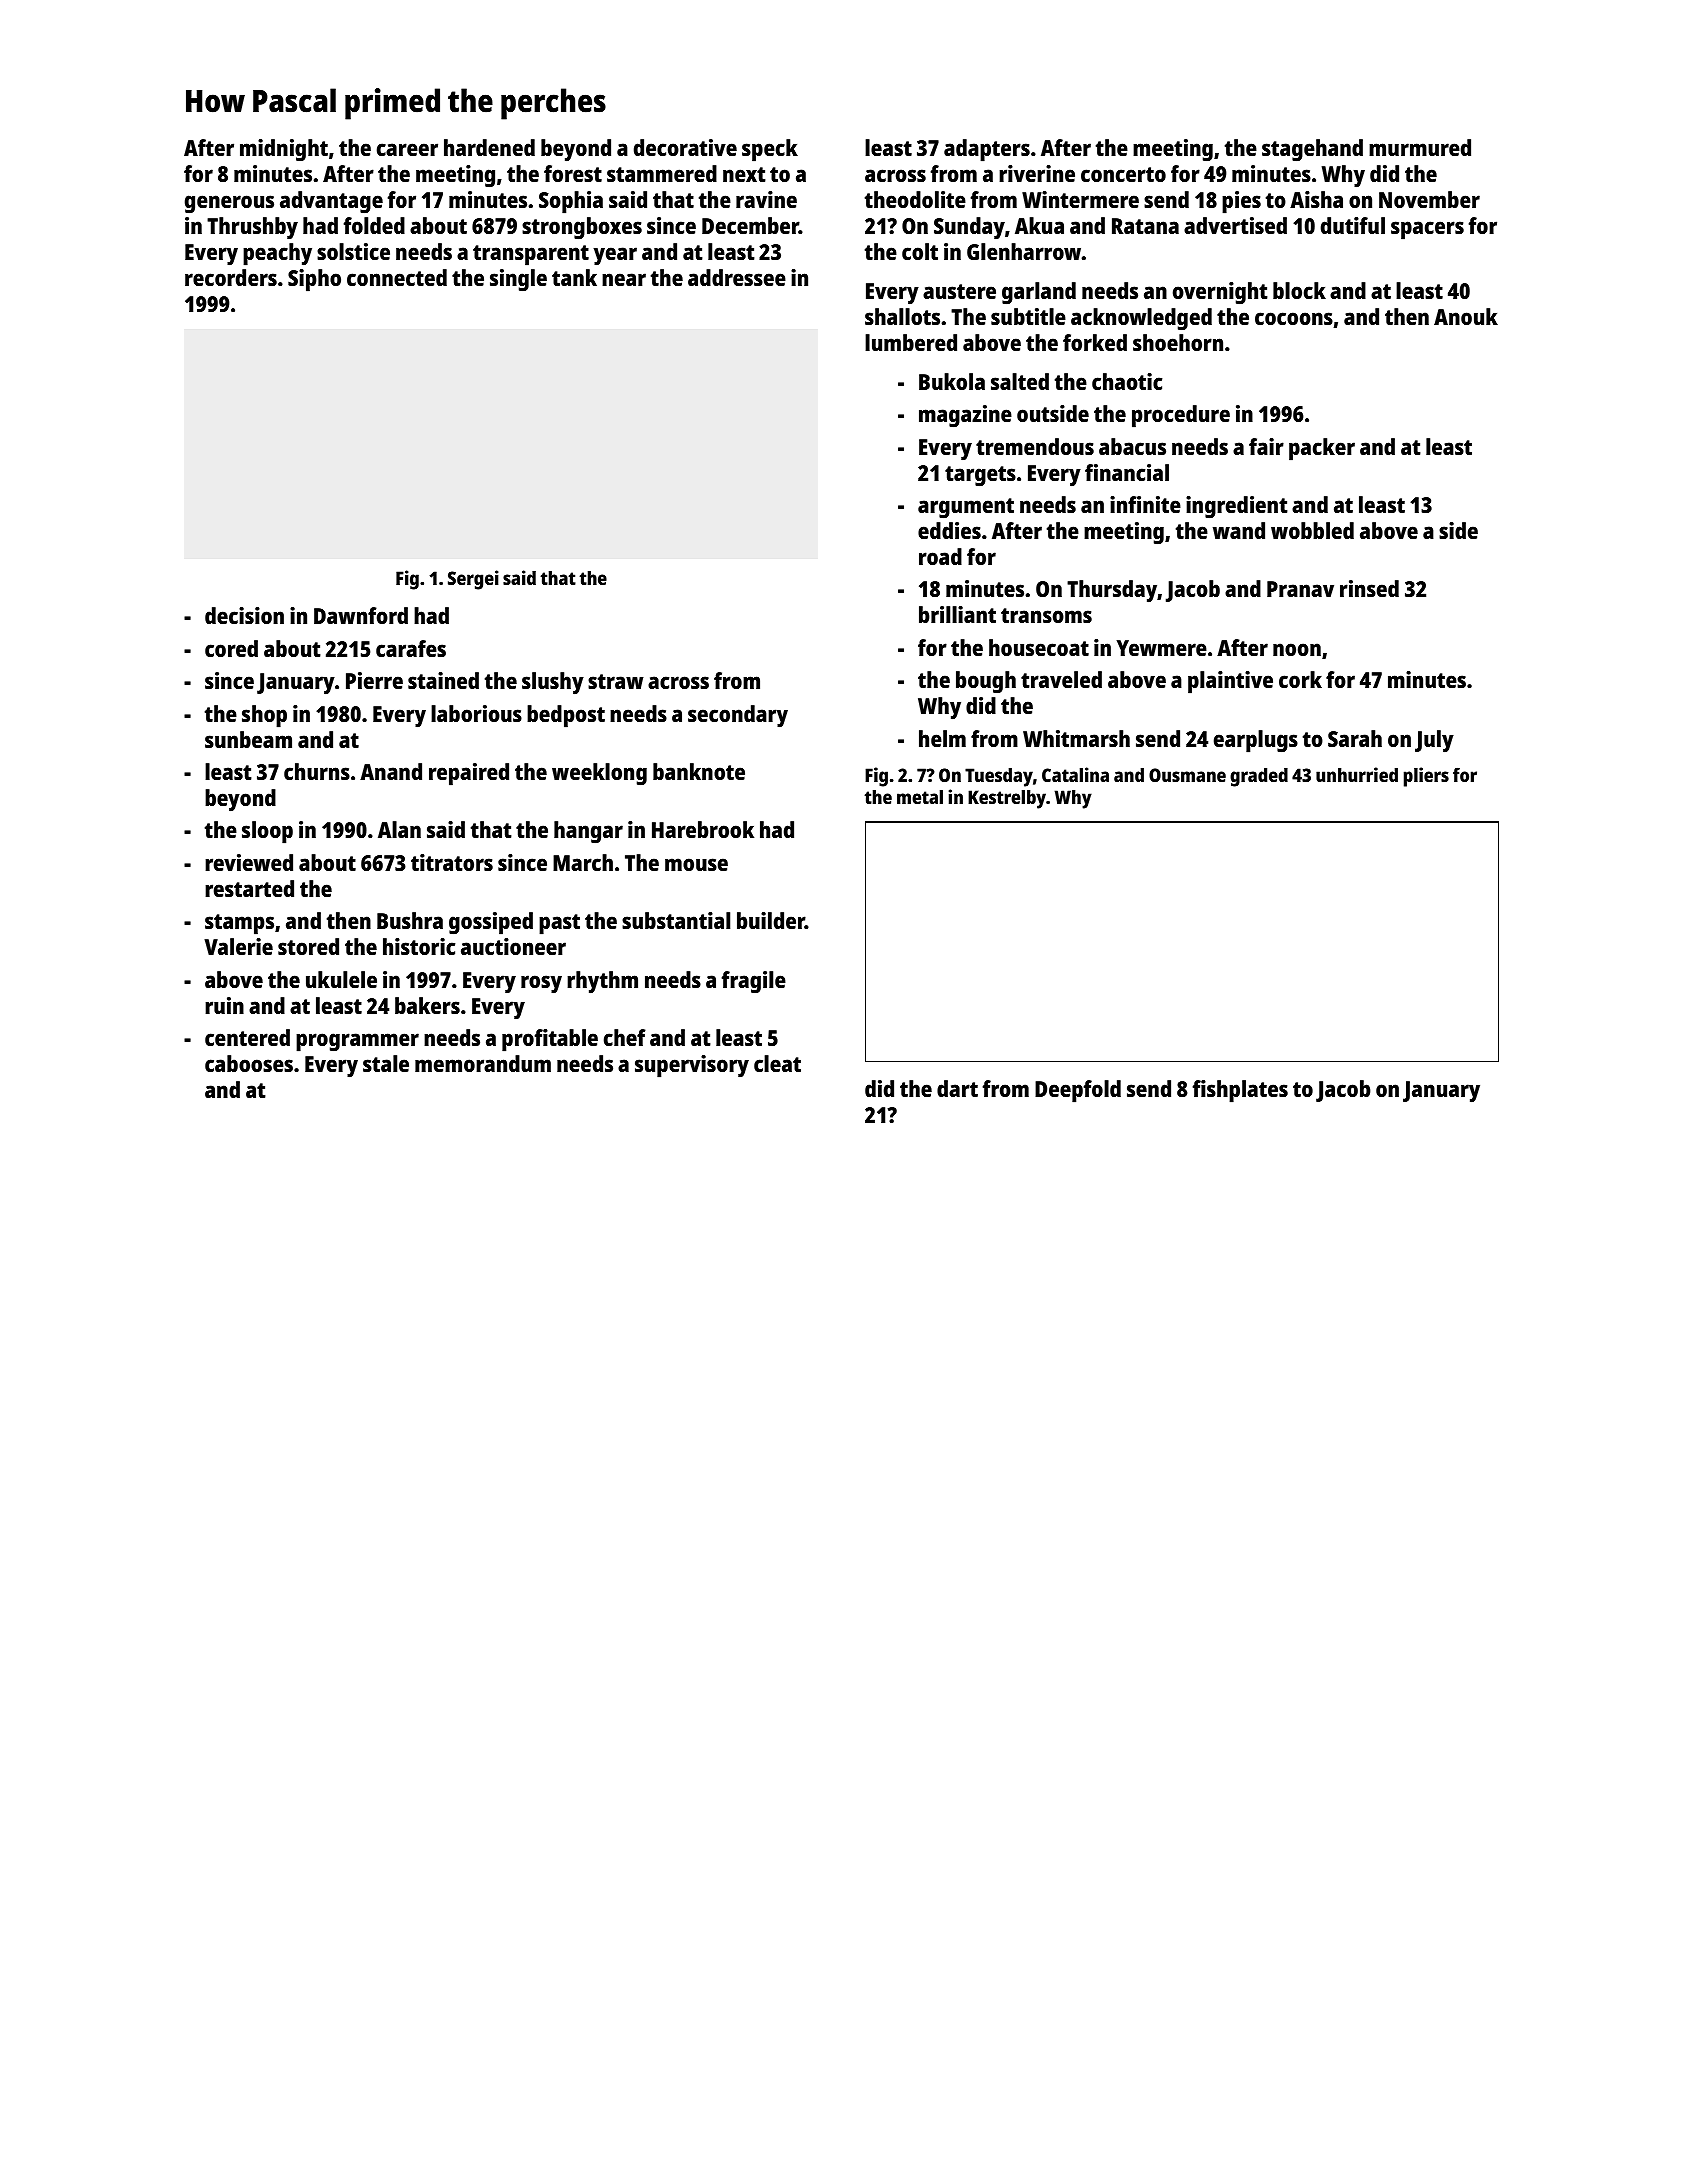 The height and width of the page is (2178, 1683). Describe the element at coordinates (750, 225) in the page. I see `December` at that location.
